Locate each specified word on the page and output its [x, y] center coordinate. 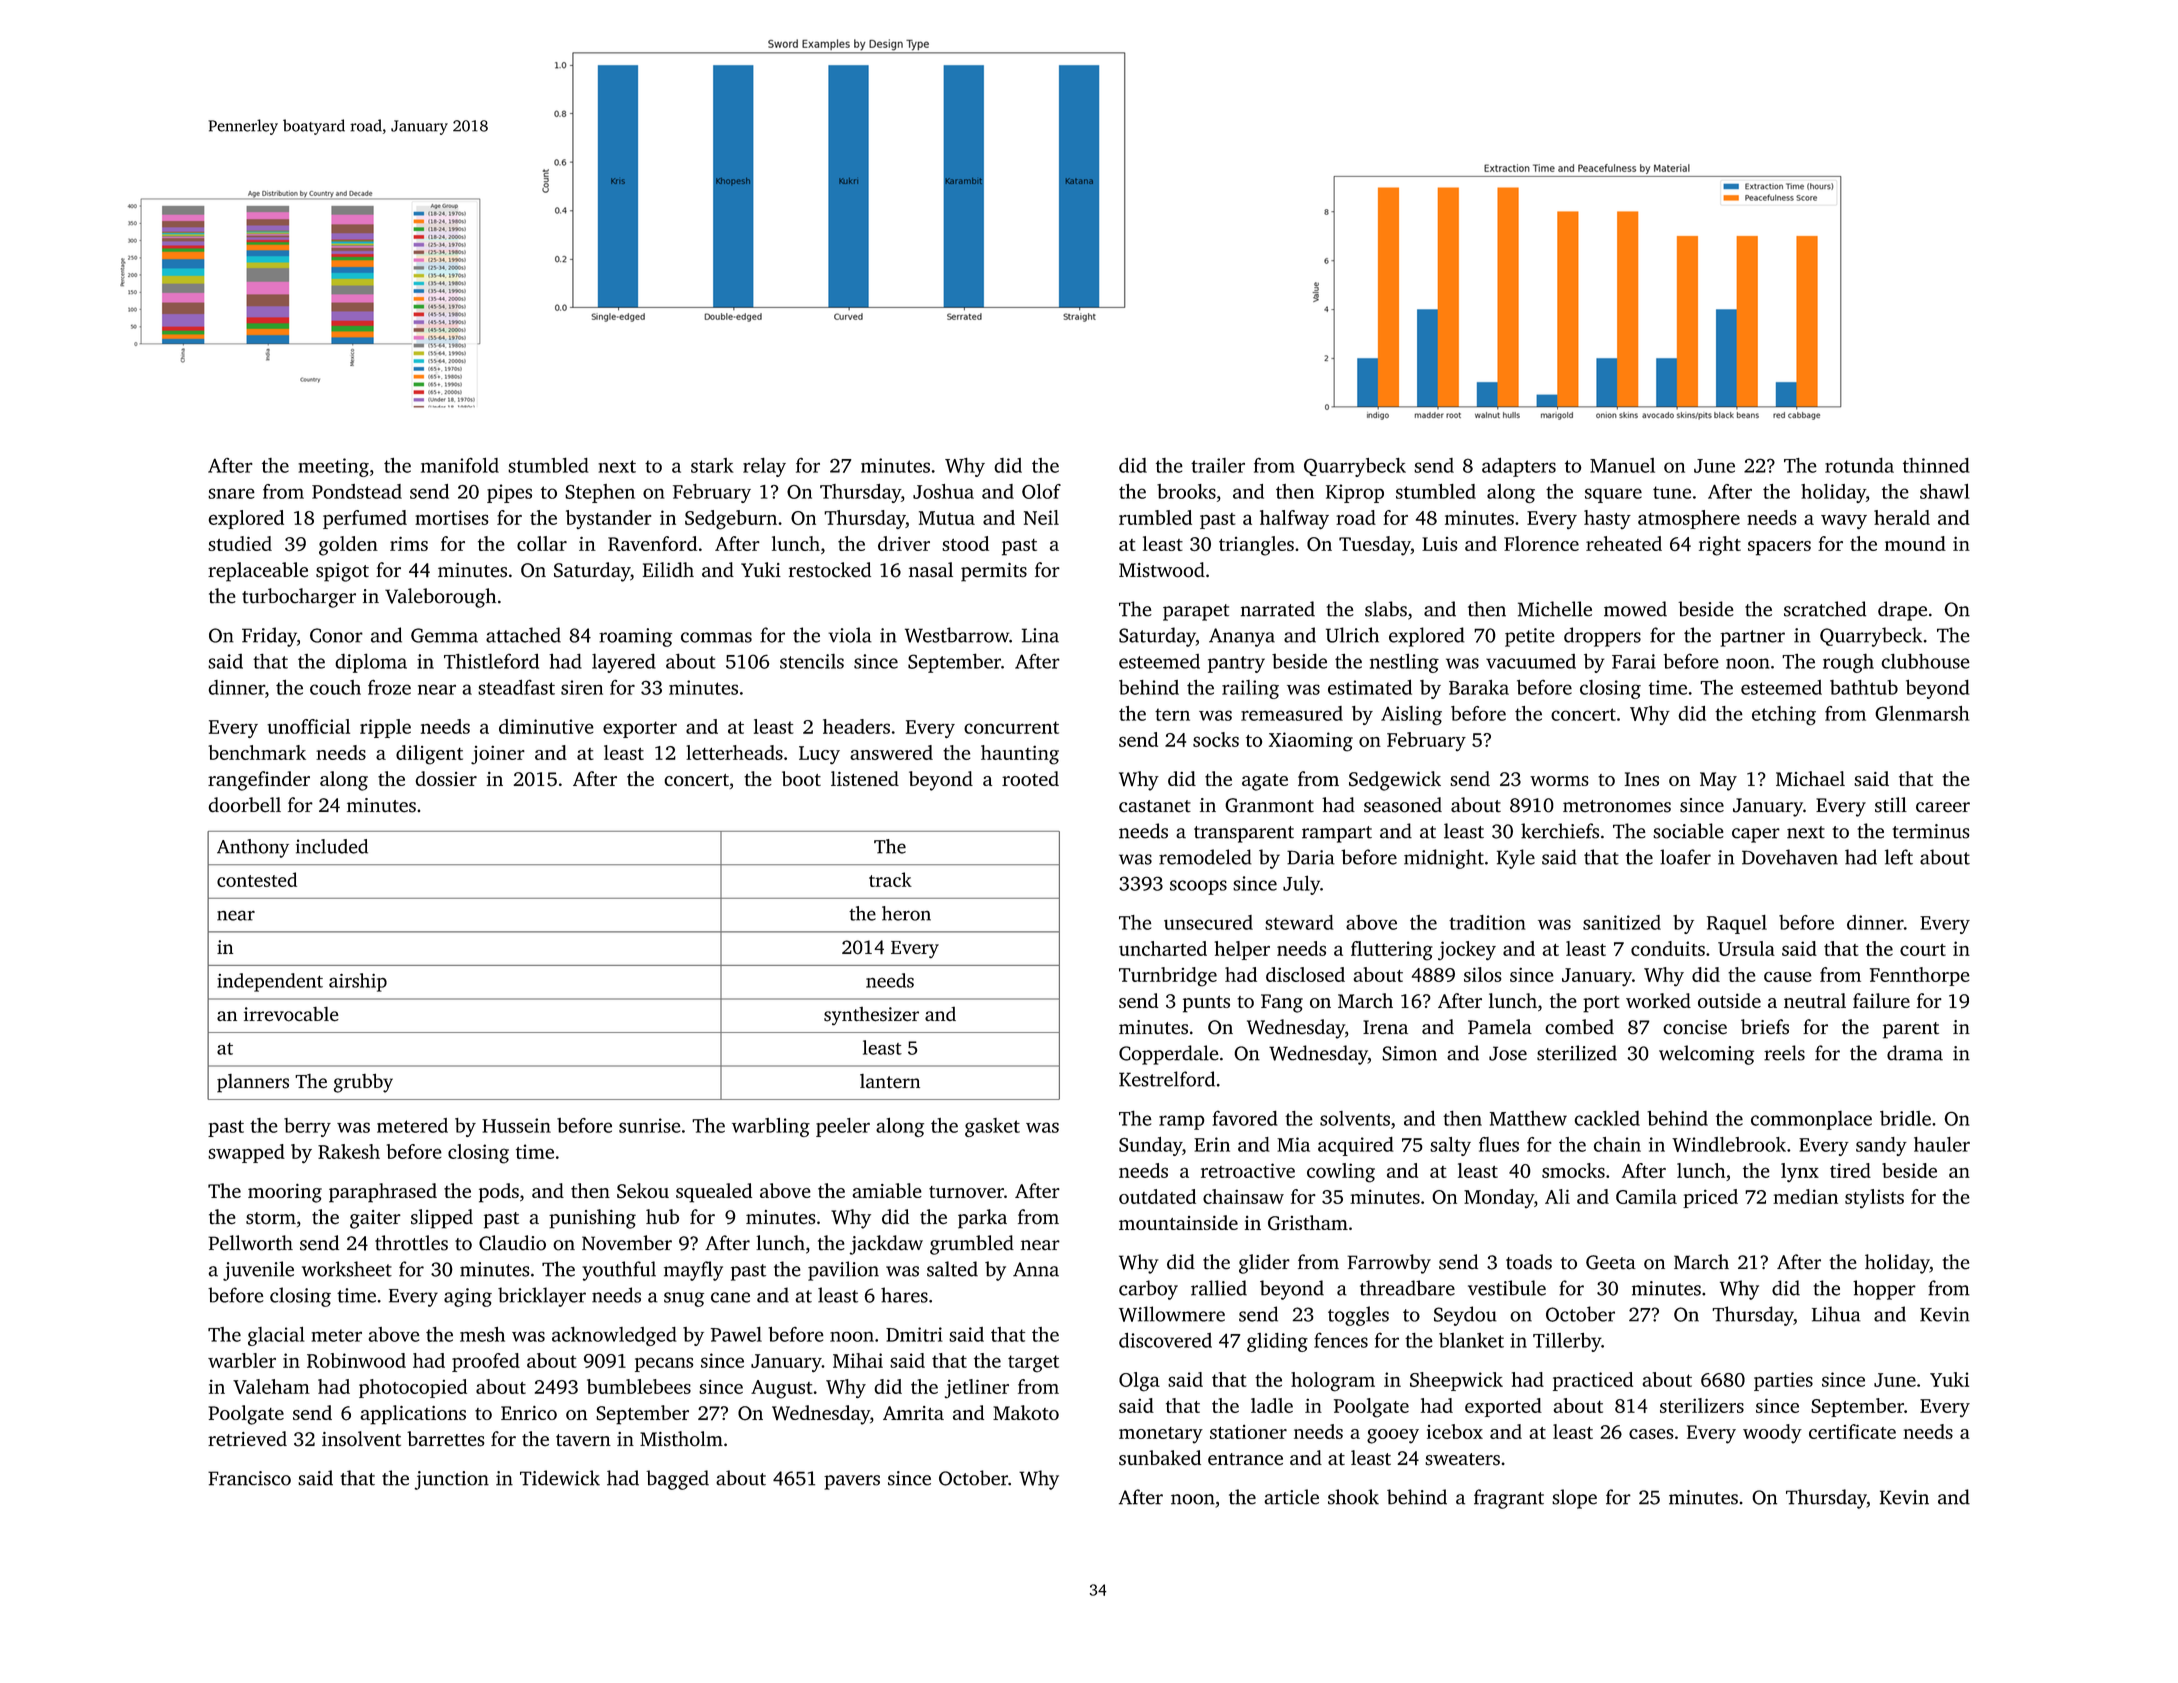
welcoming [1706, 1055]
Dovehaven [1790, 857]
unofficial [308, 726]
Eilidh [668, 569]
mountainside [1178, 1222]
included [332, 846]
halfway [1294, 519]
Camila [1646, 1196]
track [890, 879]
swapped [246, 1153]
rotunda [1859, 465]
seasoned [1403, 805]
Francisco [249, 1478]
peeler [843, 1127]
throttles [411, 1243]
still [1891, 805]
